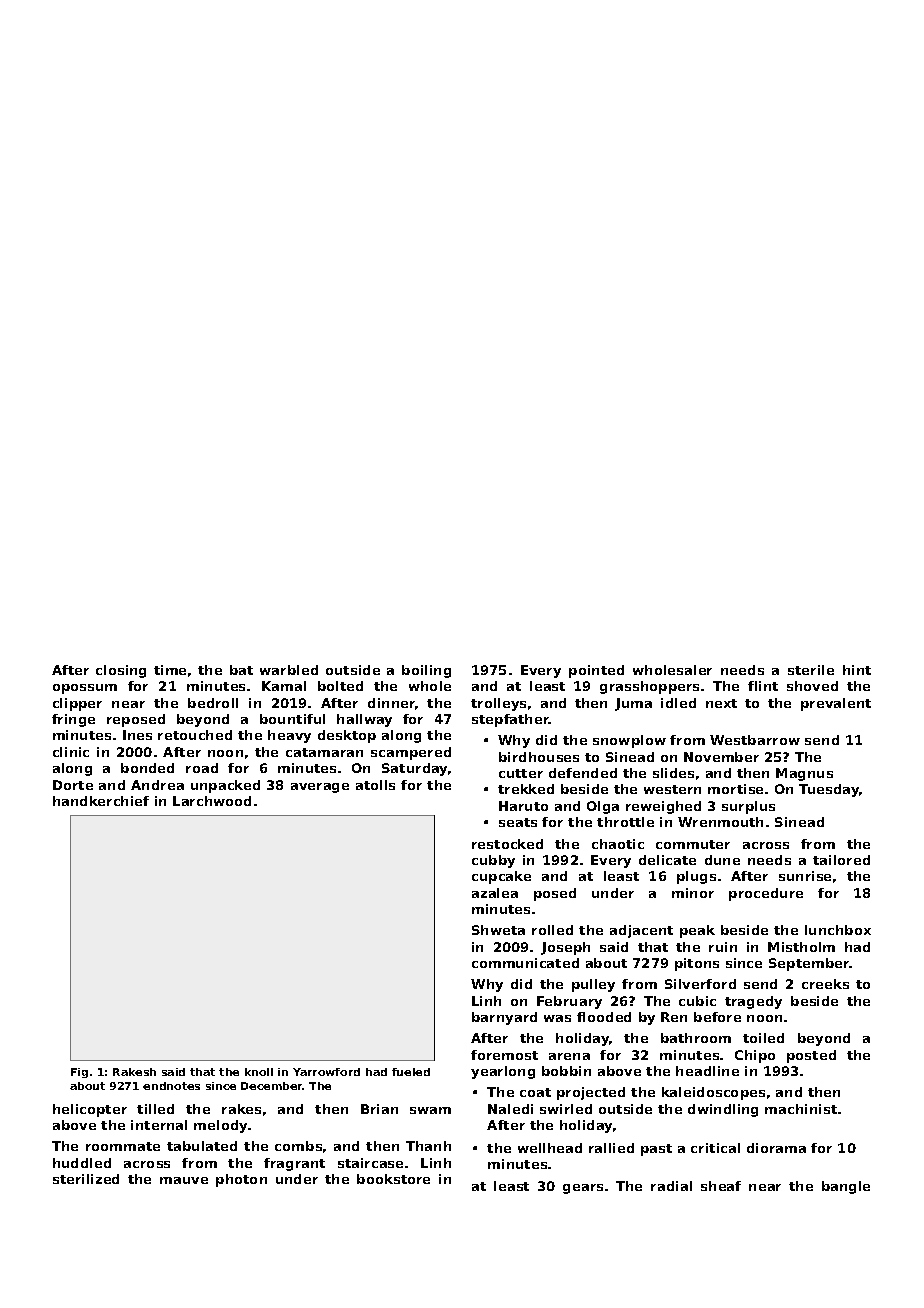  Describe the element at coordinates (504, 1055) in the page. I see `foremost` at that location.
